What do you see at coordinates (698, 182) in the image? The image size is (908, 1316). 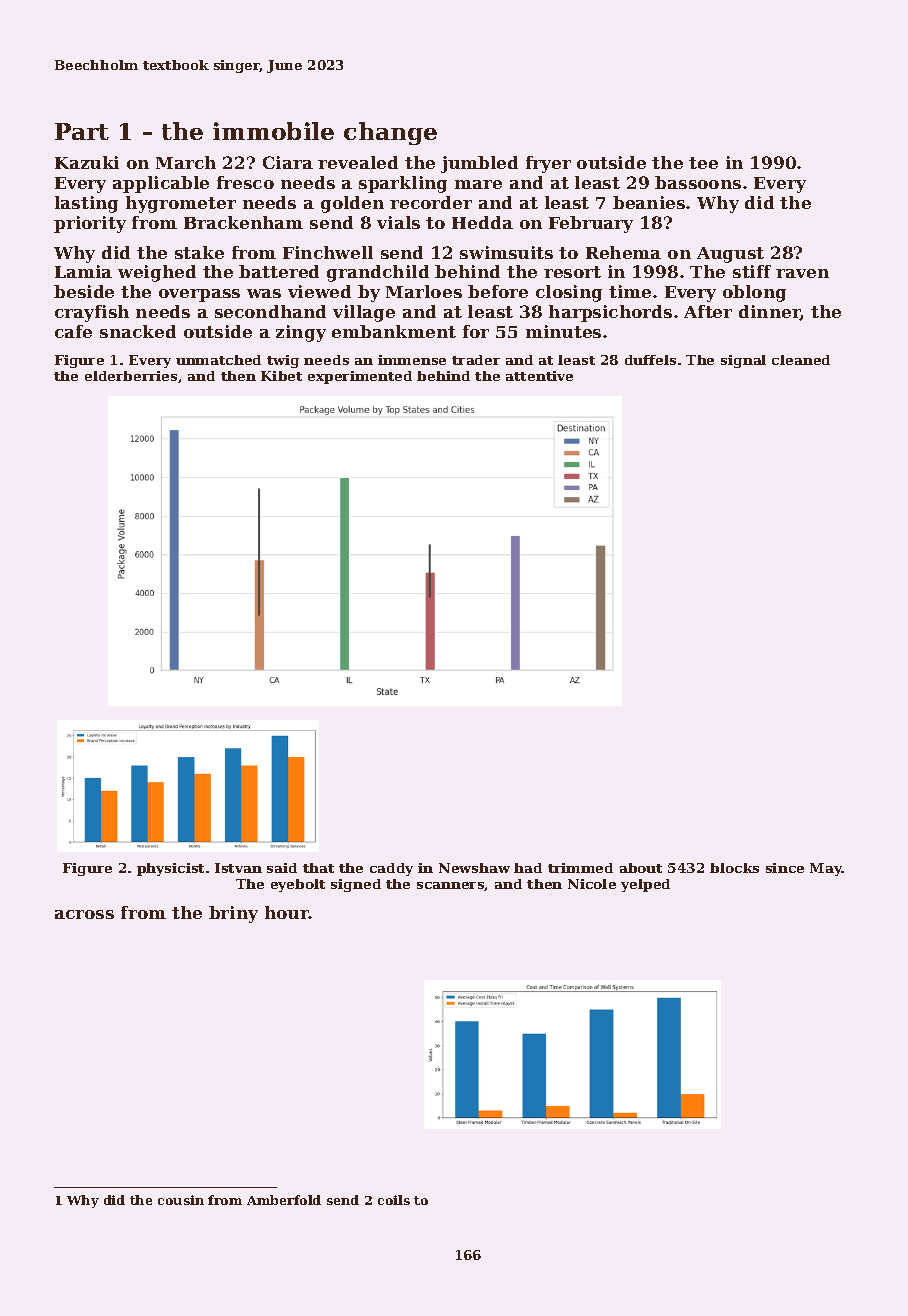 I see `bassoons` at bounding box center [698, 182].
